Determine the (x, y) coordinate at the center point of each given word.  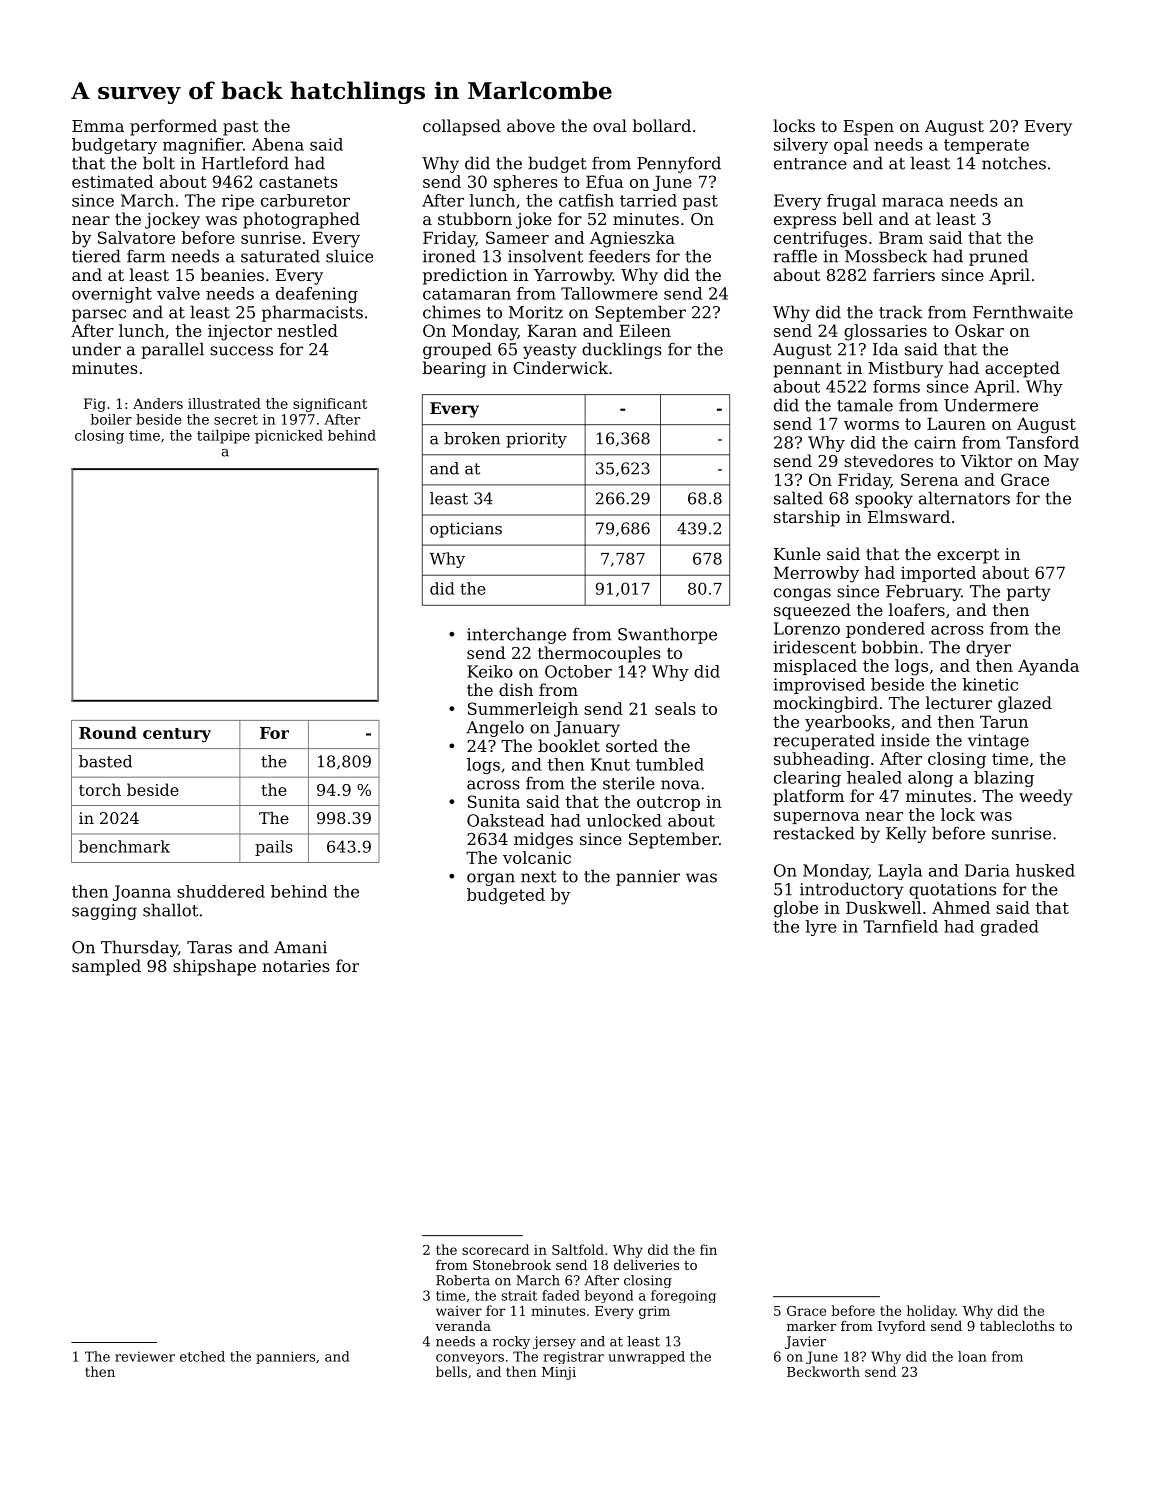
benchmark (124, 846)
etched (202, 1356)
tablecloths (1017, 1325)
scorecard (495, 1249)
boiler (111, 419)
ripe (238, 202)
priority (536, 440)
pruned (998, 257)
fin (708, 1249)
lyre (821, 928)
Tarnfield (900, 926)
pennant (807, 370)
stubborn (475, 218)
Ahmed (961, 907)
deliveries (646, 1264)
